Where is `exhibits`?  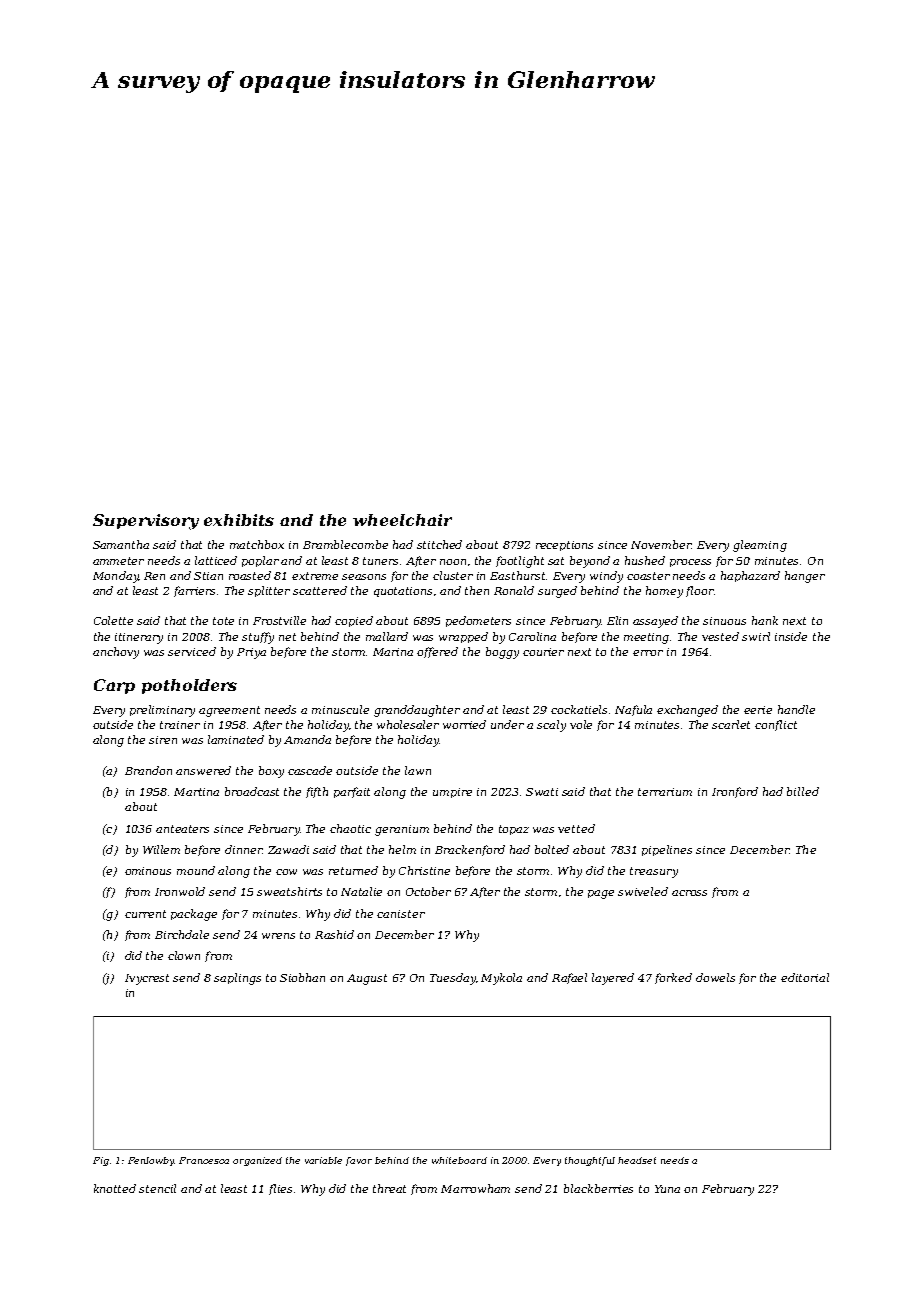
exhibits is located at coordinates (239, 520).
